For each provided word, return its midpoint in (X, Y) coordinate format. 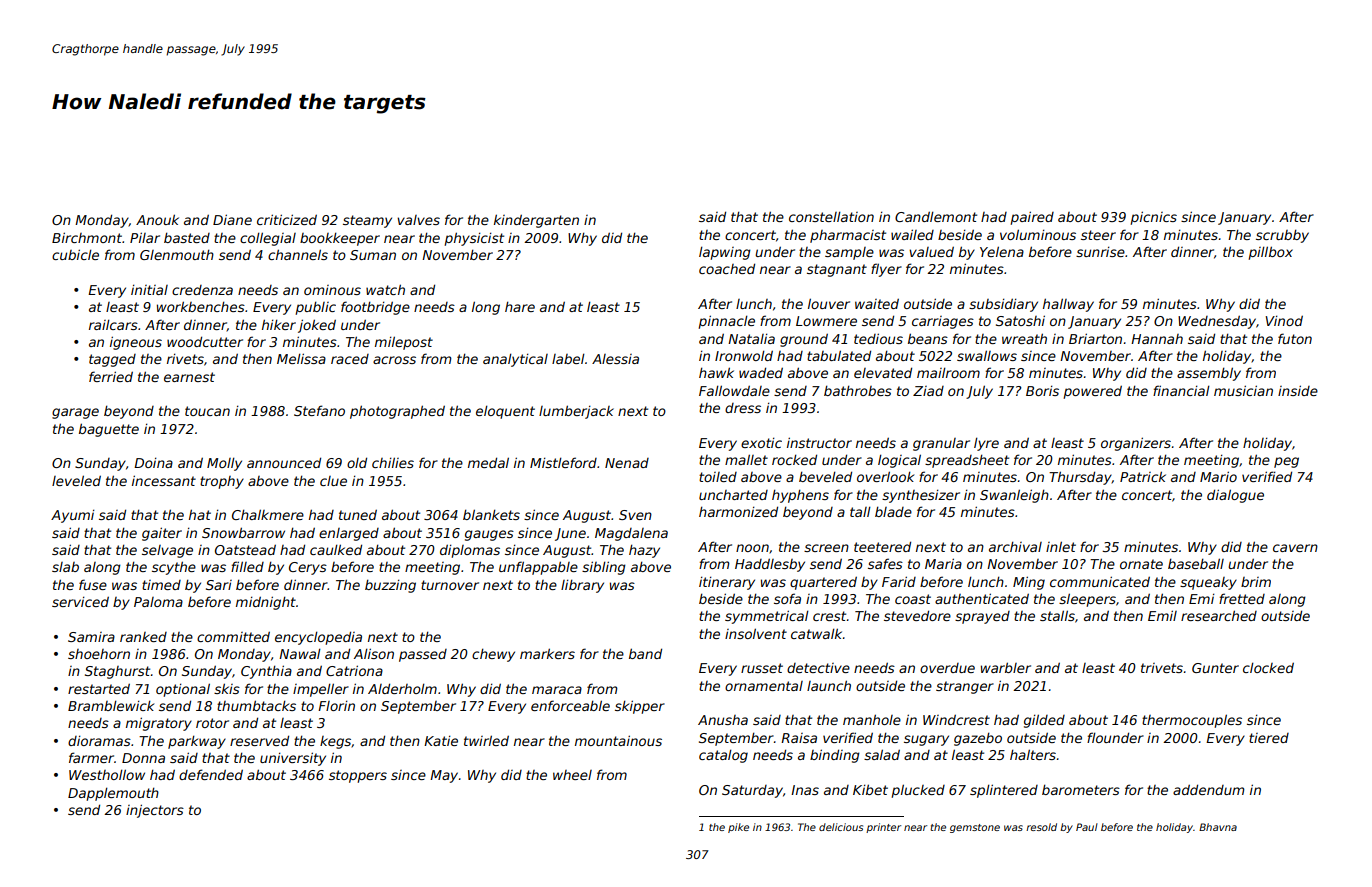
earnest (189, 377)
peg (1286, 462)
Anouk (157, 219)
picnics (1153, 218)
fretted (1242, 598)
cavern (1295, 548)
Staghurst (117, 672)
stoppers (358, 776)
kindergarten (536, 221)
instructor (819, 442)
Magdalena (631, 534)
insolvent (756, 633)
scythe (174, 568)
